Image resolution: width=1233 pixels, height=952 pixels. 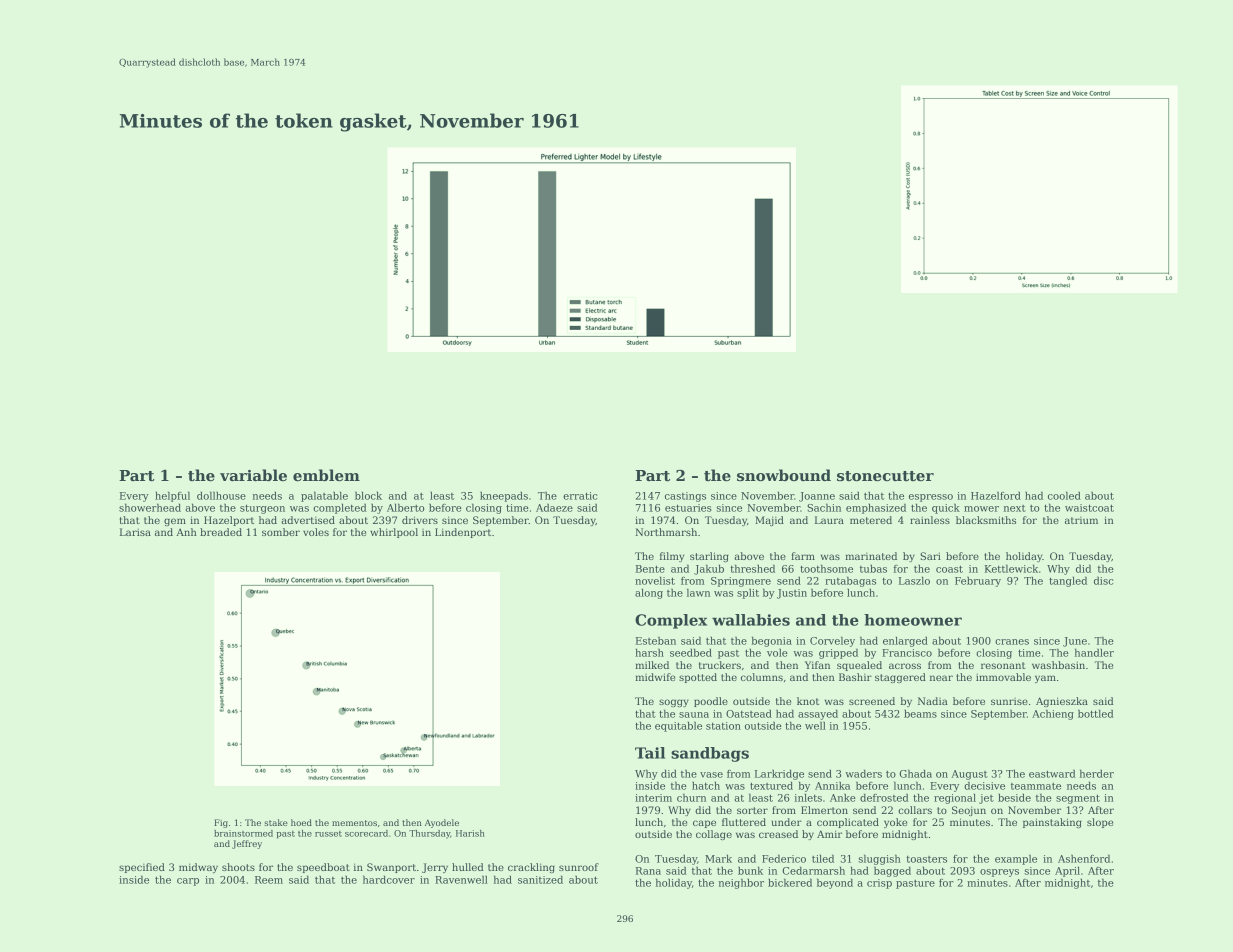 What do you see at coordinates (649, 652) in the screenshot?
I see `harsh` at bounding box center [649, 652].
